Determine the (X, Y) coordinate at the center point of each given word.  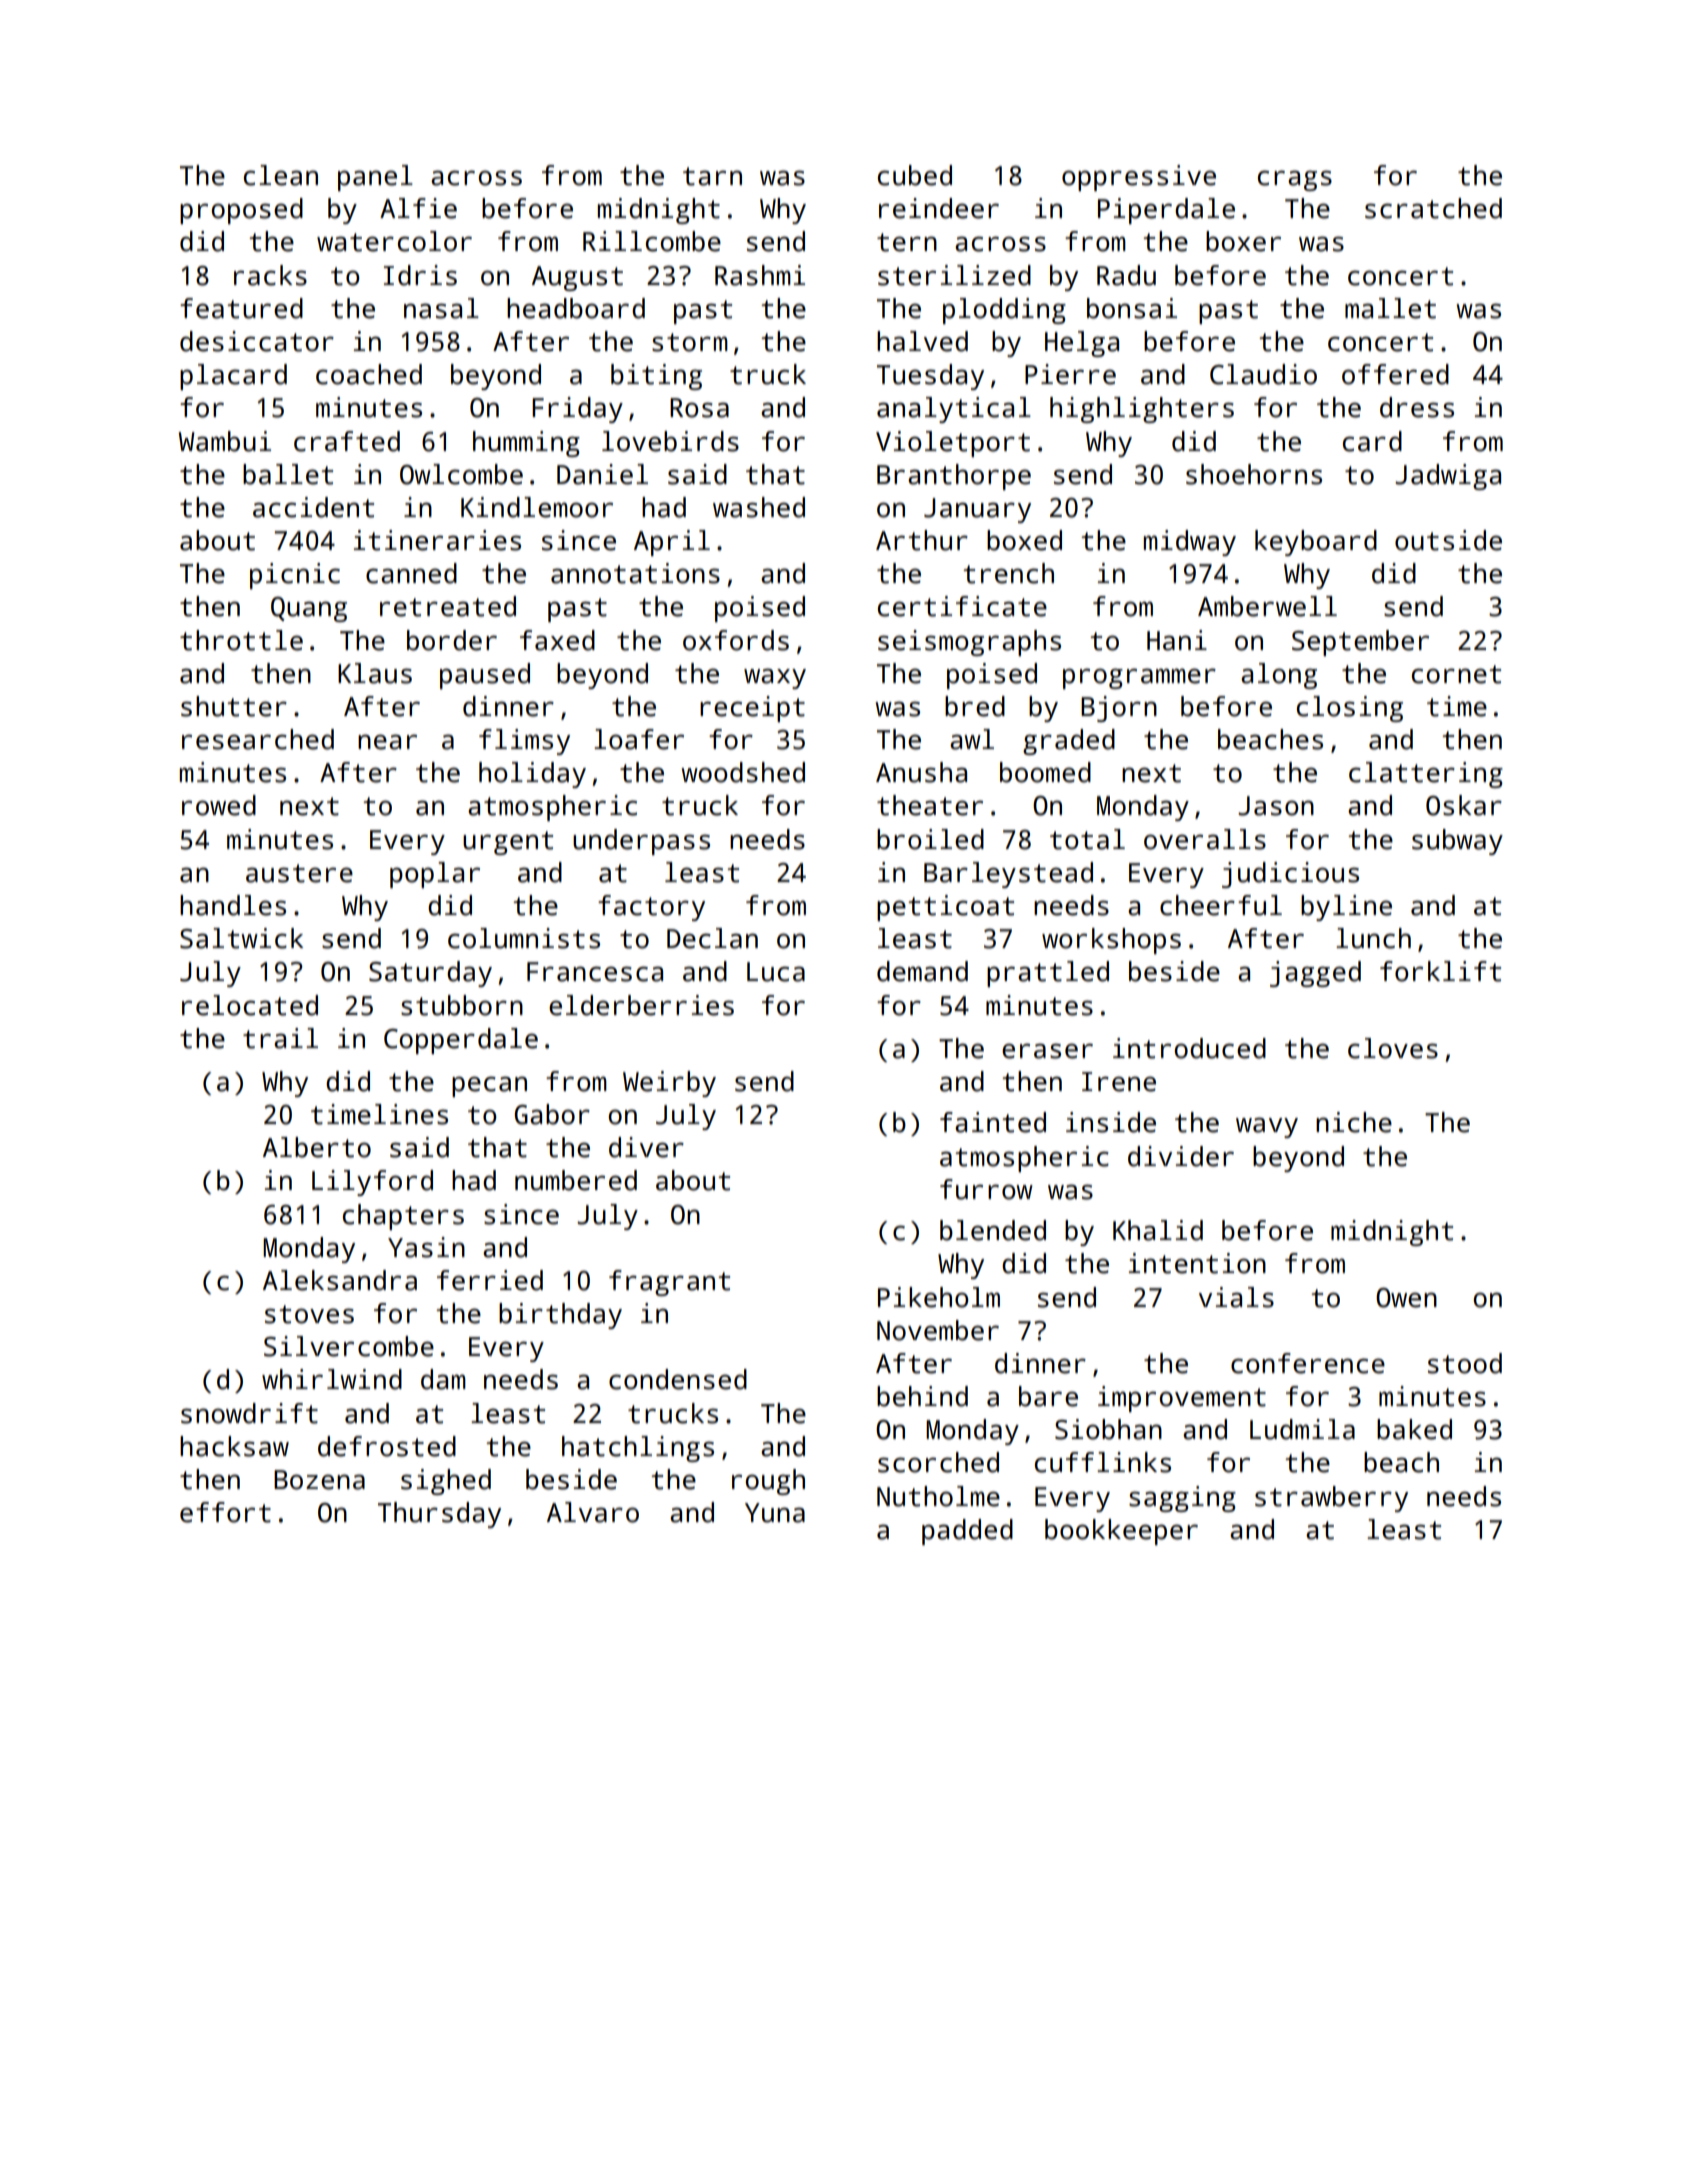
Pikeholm (939, 1297)
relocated (250, 1005)
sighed (446, 1482)
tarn (712, 176)
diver (646, 1147)
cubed (915, 175)
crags (1295, 180)
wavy (1267, 1127)
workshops (1111, 941)
